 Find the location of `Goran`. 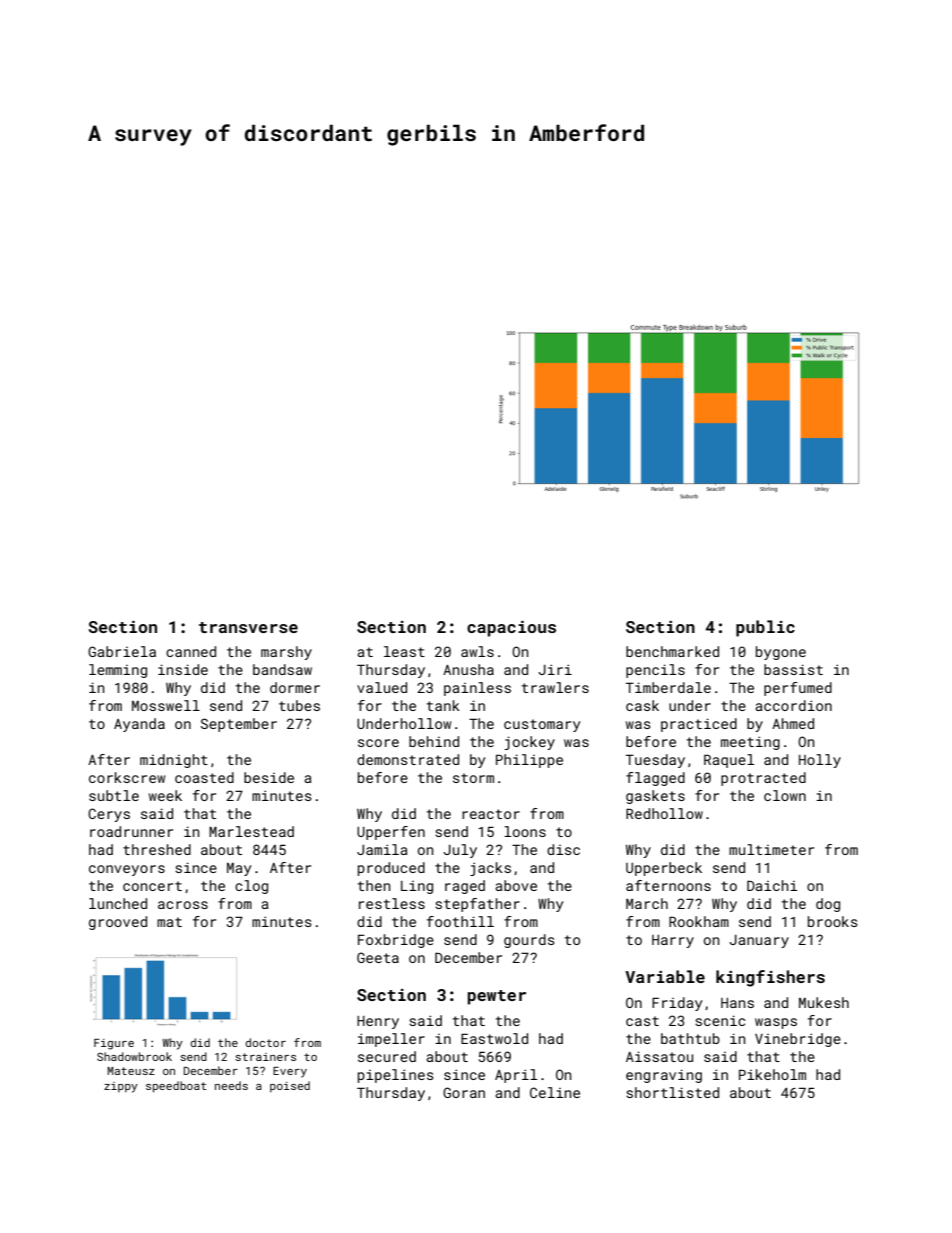

Goran is located at coordinates (464, 1092).
